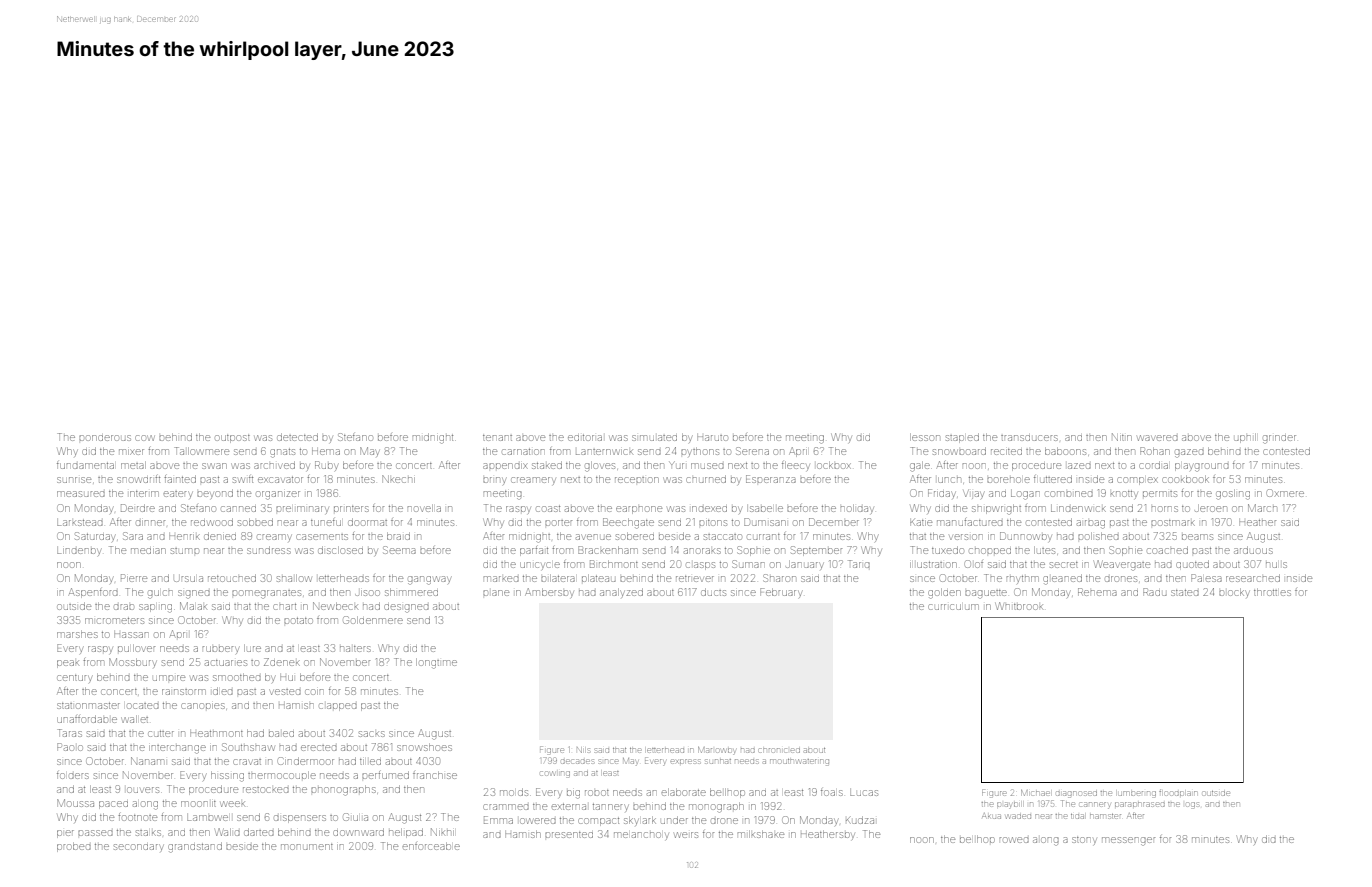 This image has width=1372, height=887. Describe the element at coordinates (1128, 841) in the image. I see `messenger` at that location.
